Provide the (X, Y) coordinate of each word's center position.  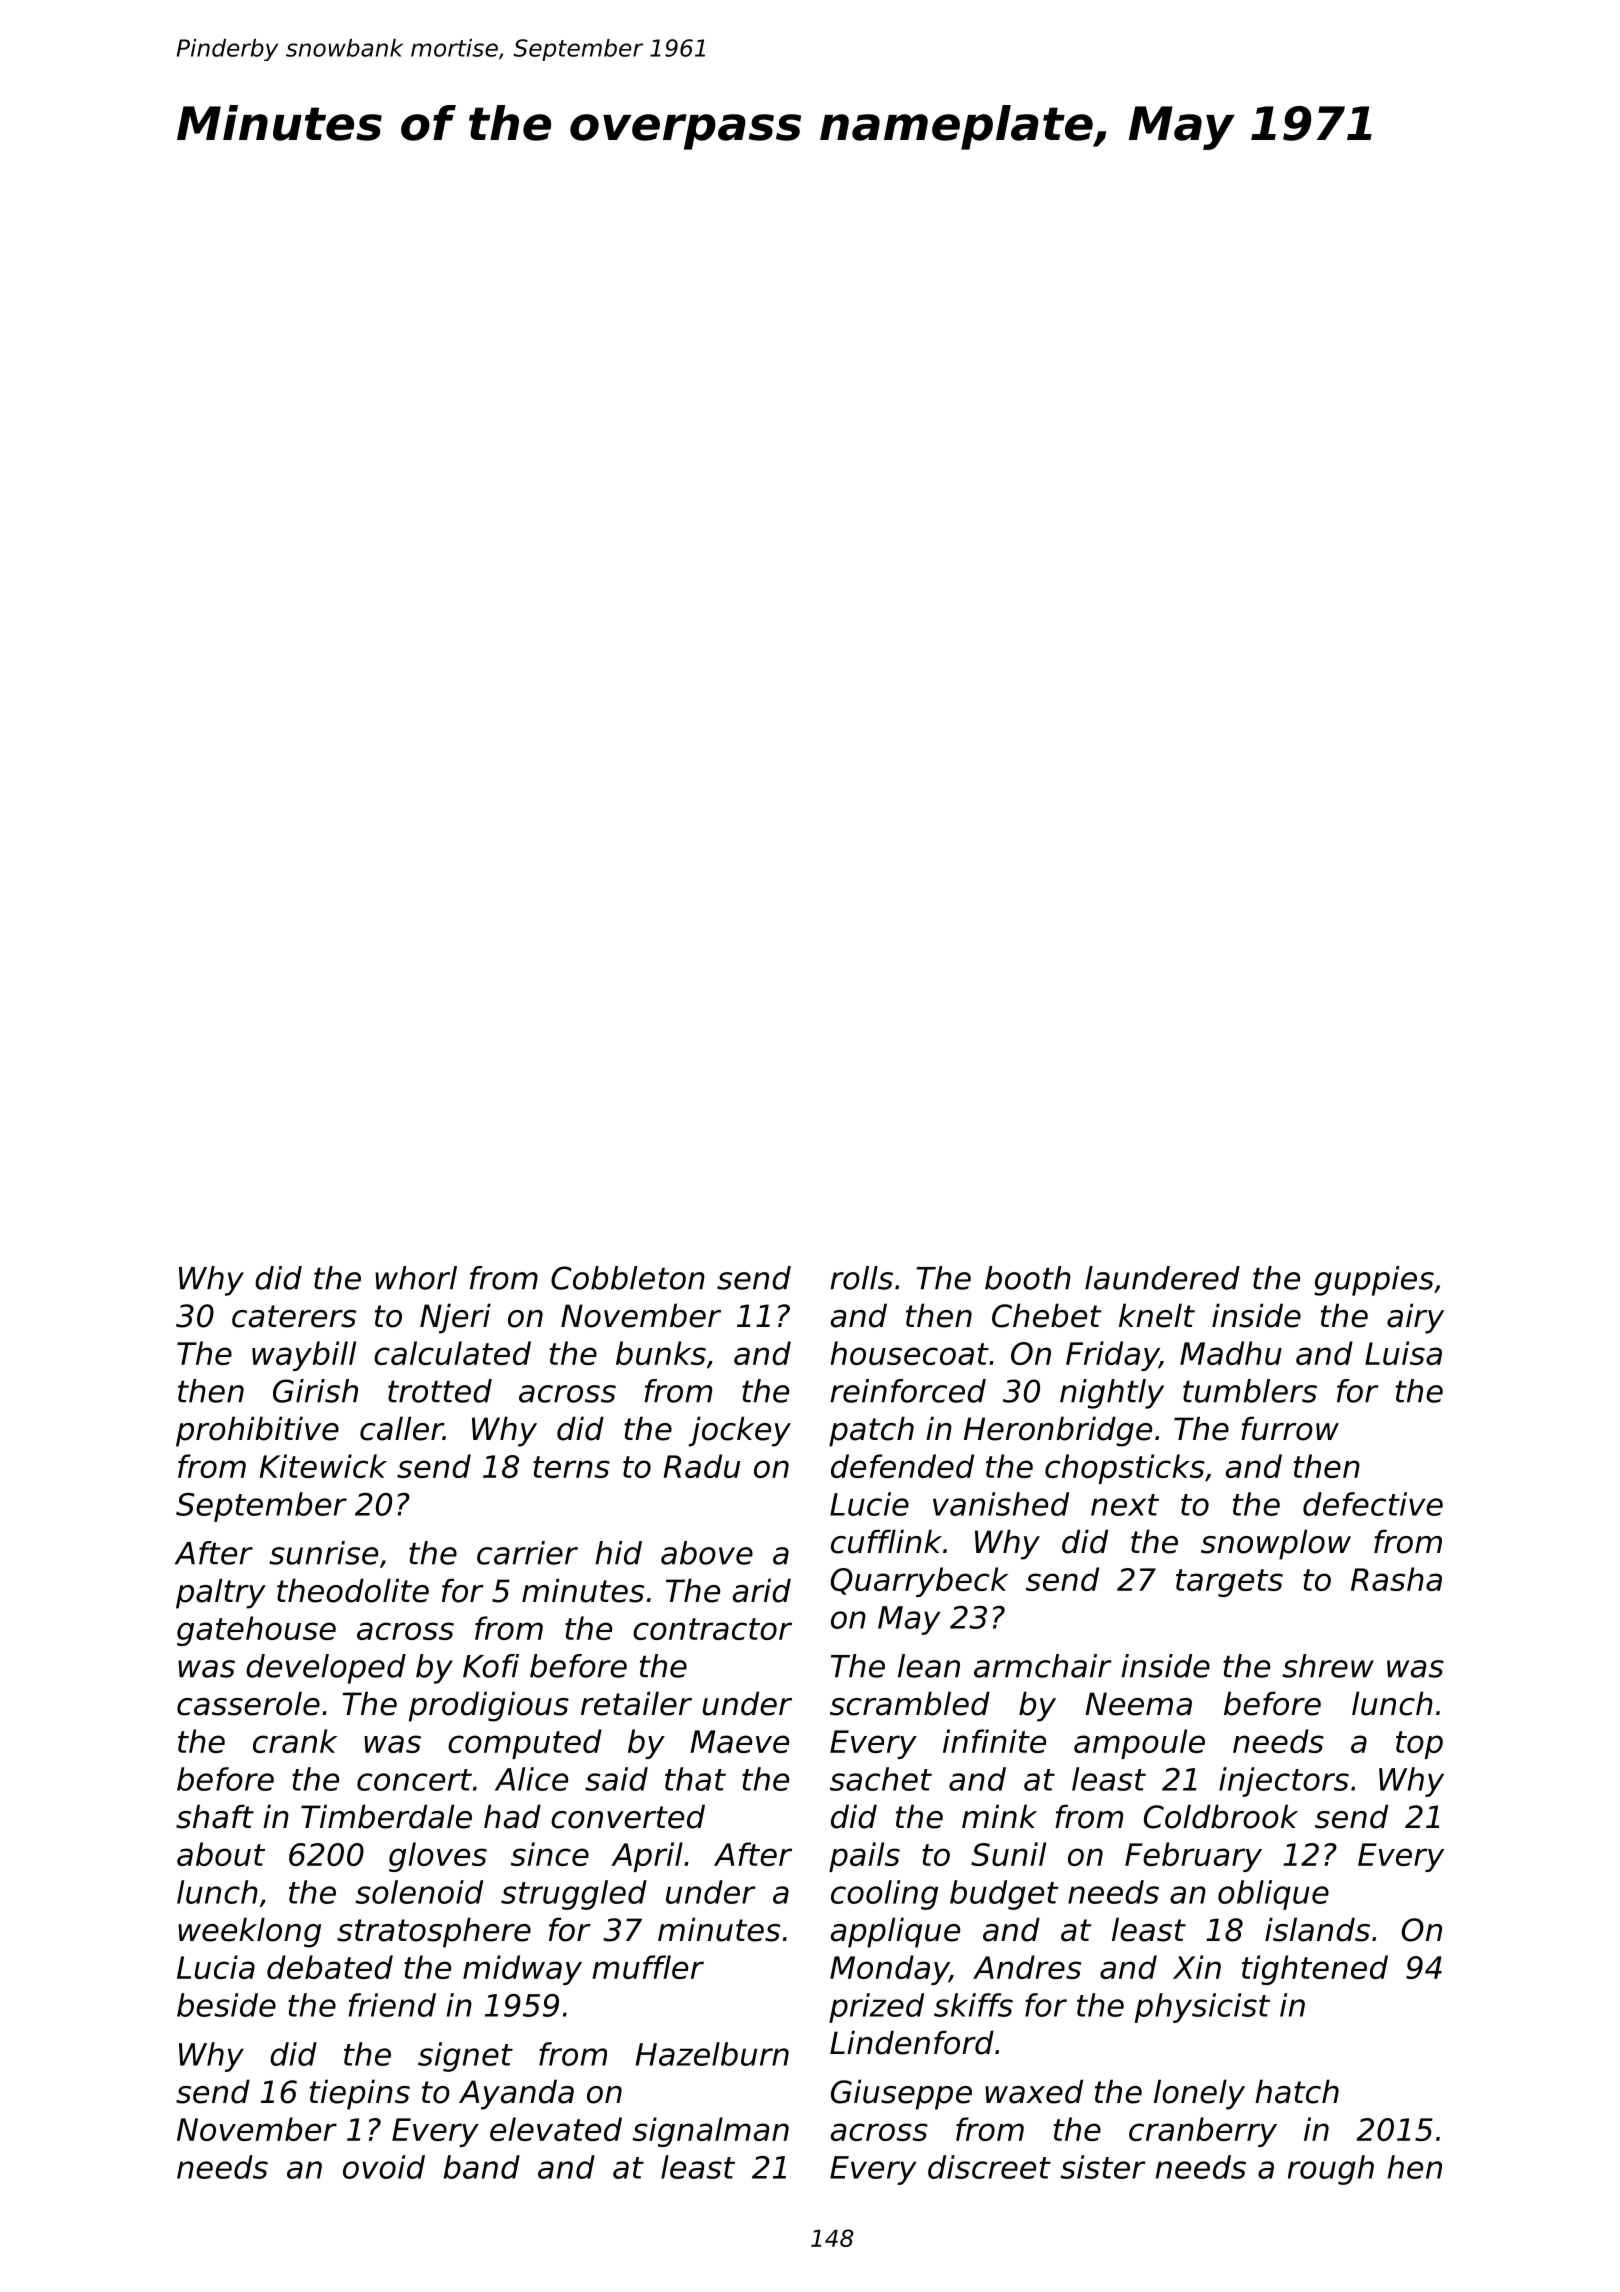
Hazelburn (712, 2054)
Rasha (1396, 1579)
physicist (1202, 2008)
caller (401, 1428)
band (482, 2167)
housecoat (909, 1353)
